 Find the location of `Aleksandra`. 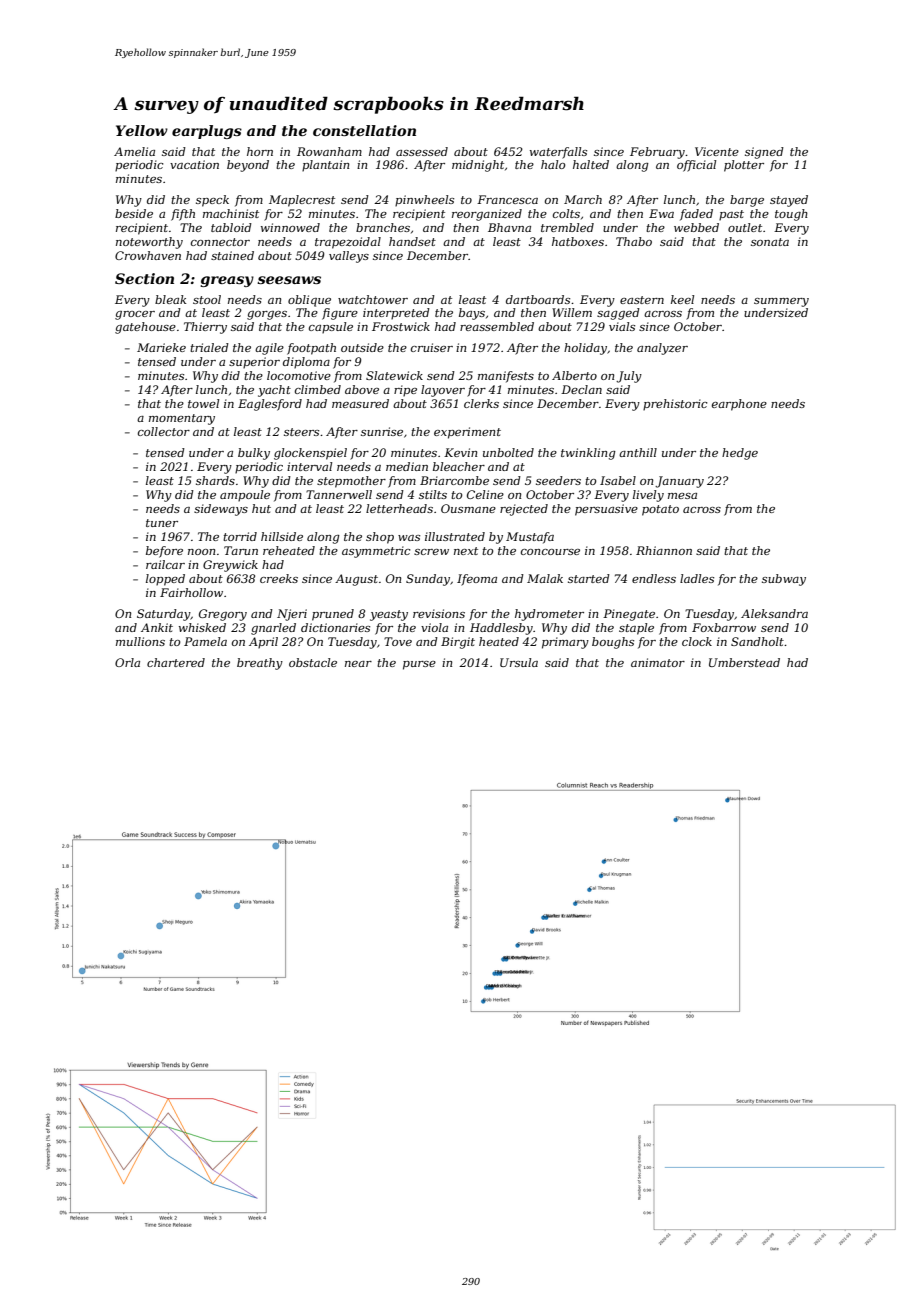

Aleksandra is located at coordinates (774, 613).
